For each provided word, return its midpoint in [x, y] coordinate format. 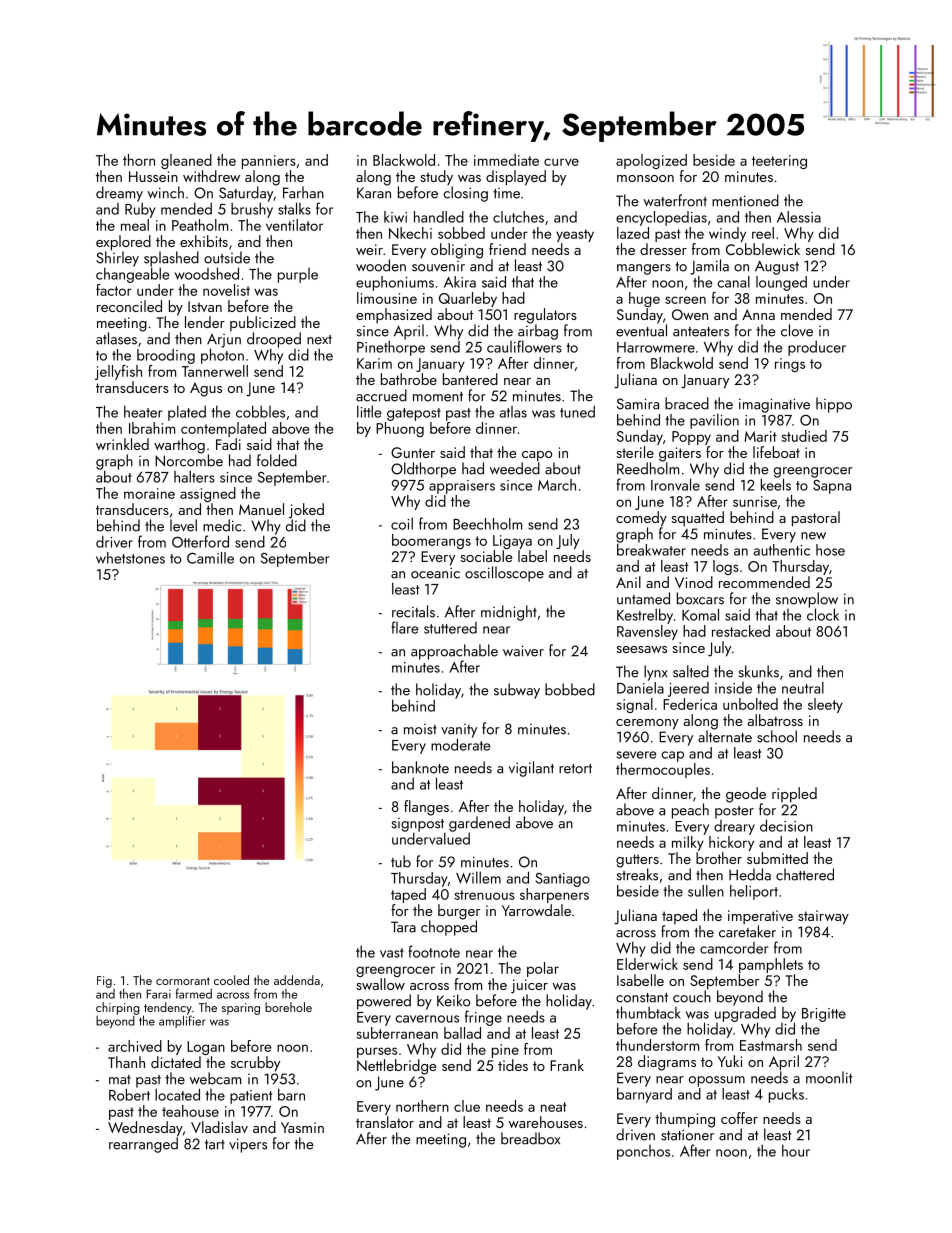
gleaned [186, 161]
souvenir [438, 266]
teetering [779, 162]
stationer [687, 1135]
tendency [168, 1008]
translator [385, 1122]
